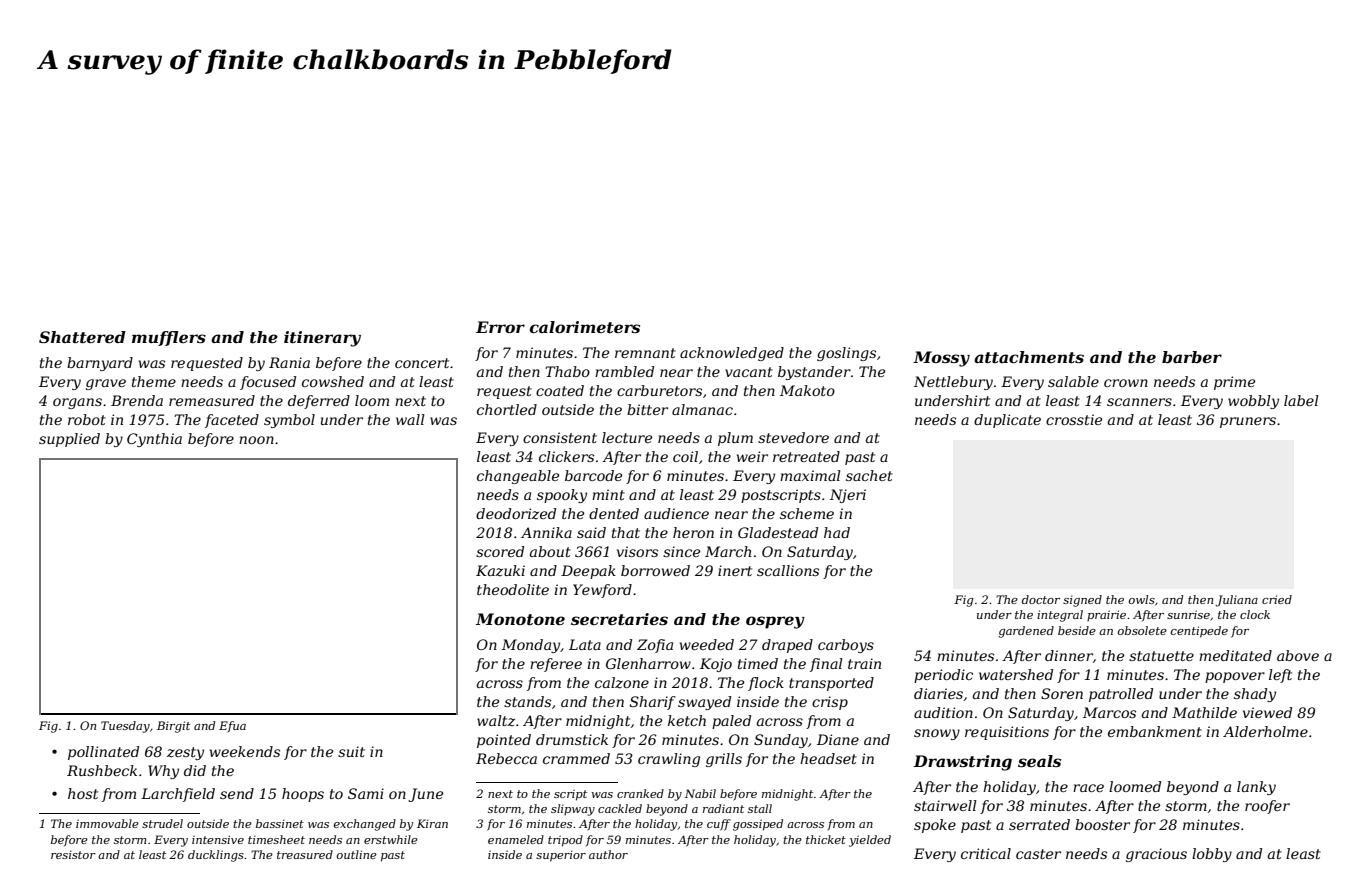 The width and height of the screenshot is (1372, 887). Describe the element at coordinates (500, 551) in the screenshot. I see `scored` at that location.
